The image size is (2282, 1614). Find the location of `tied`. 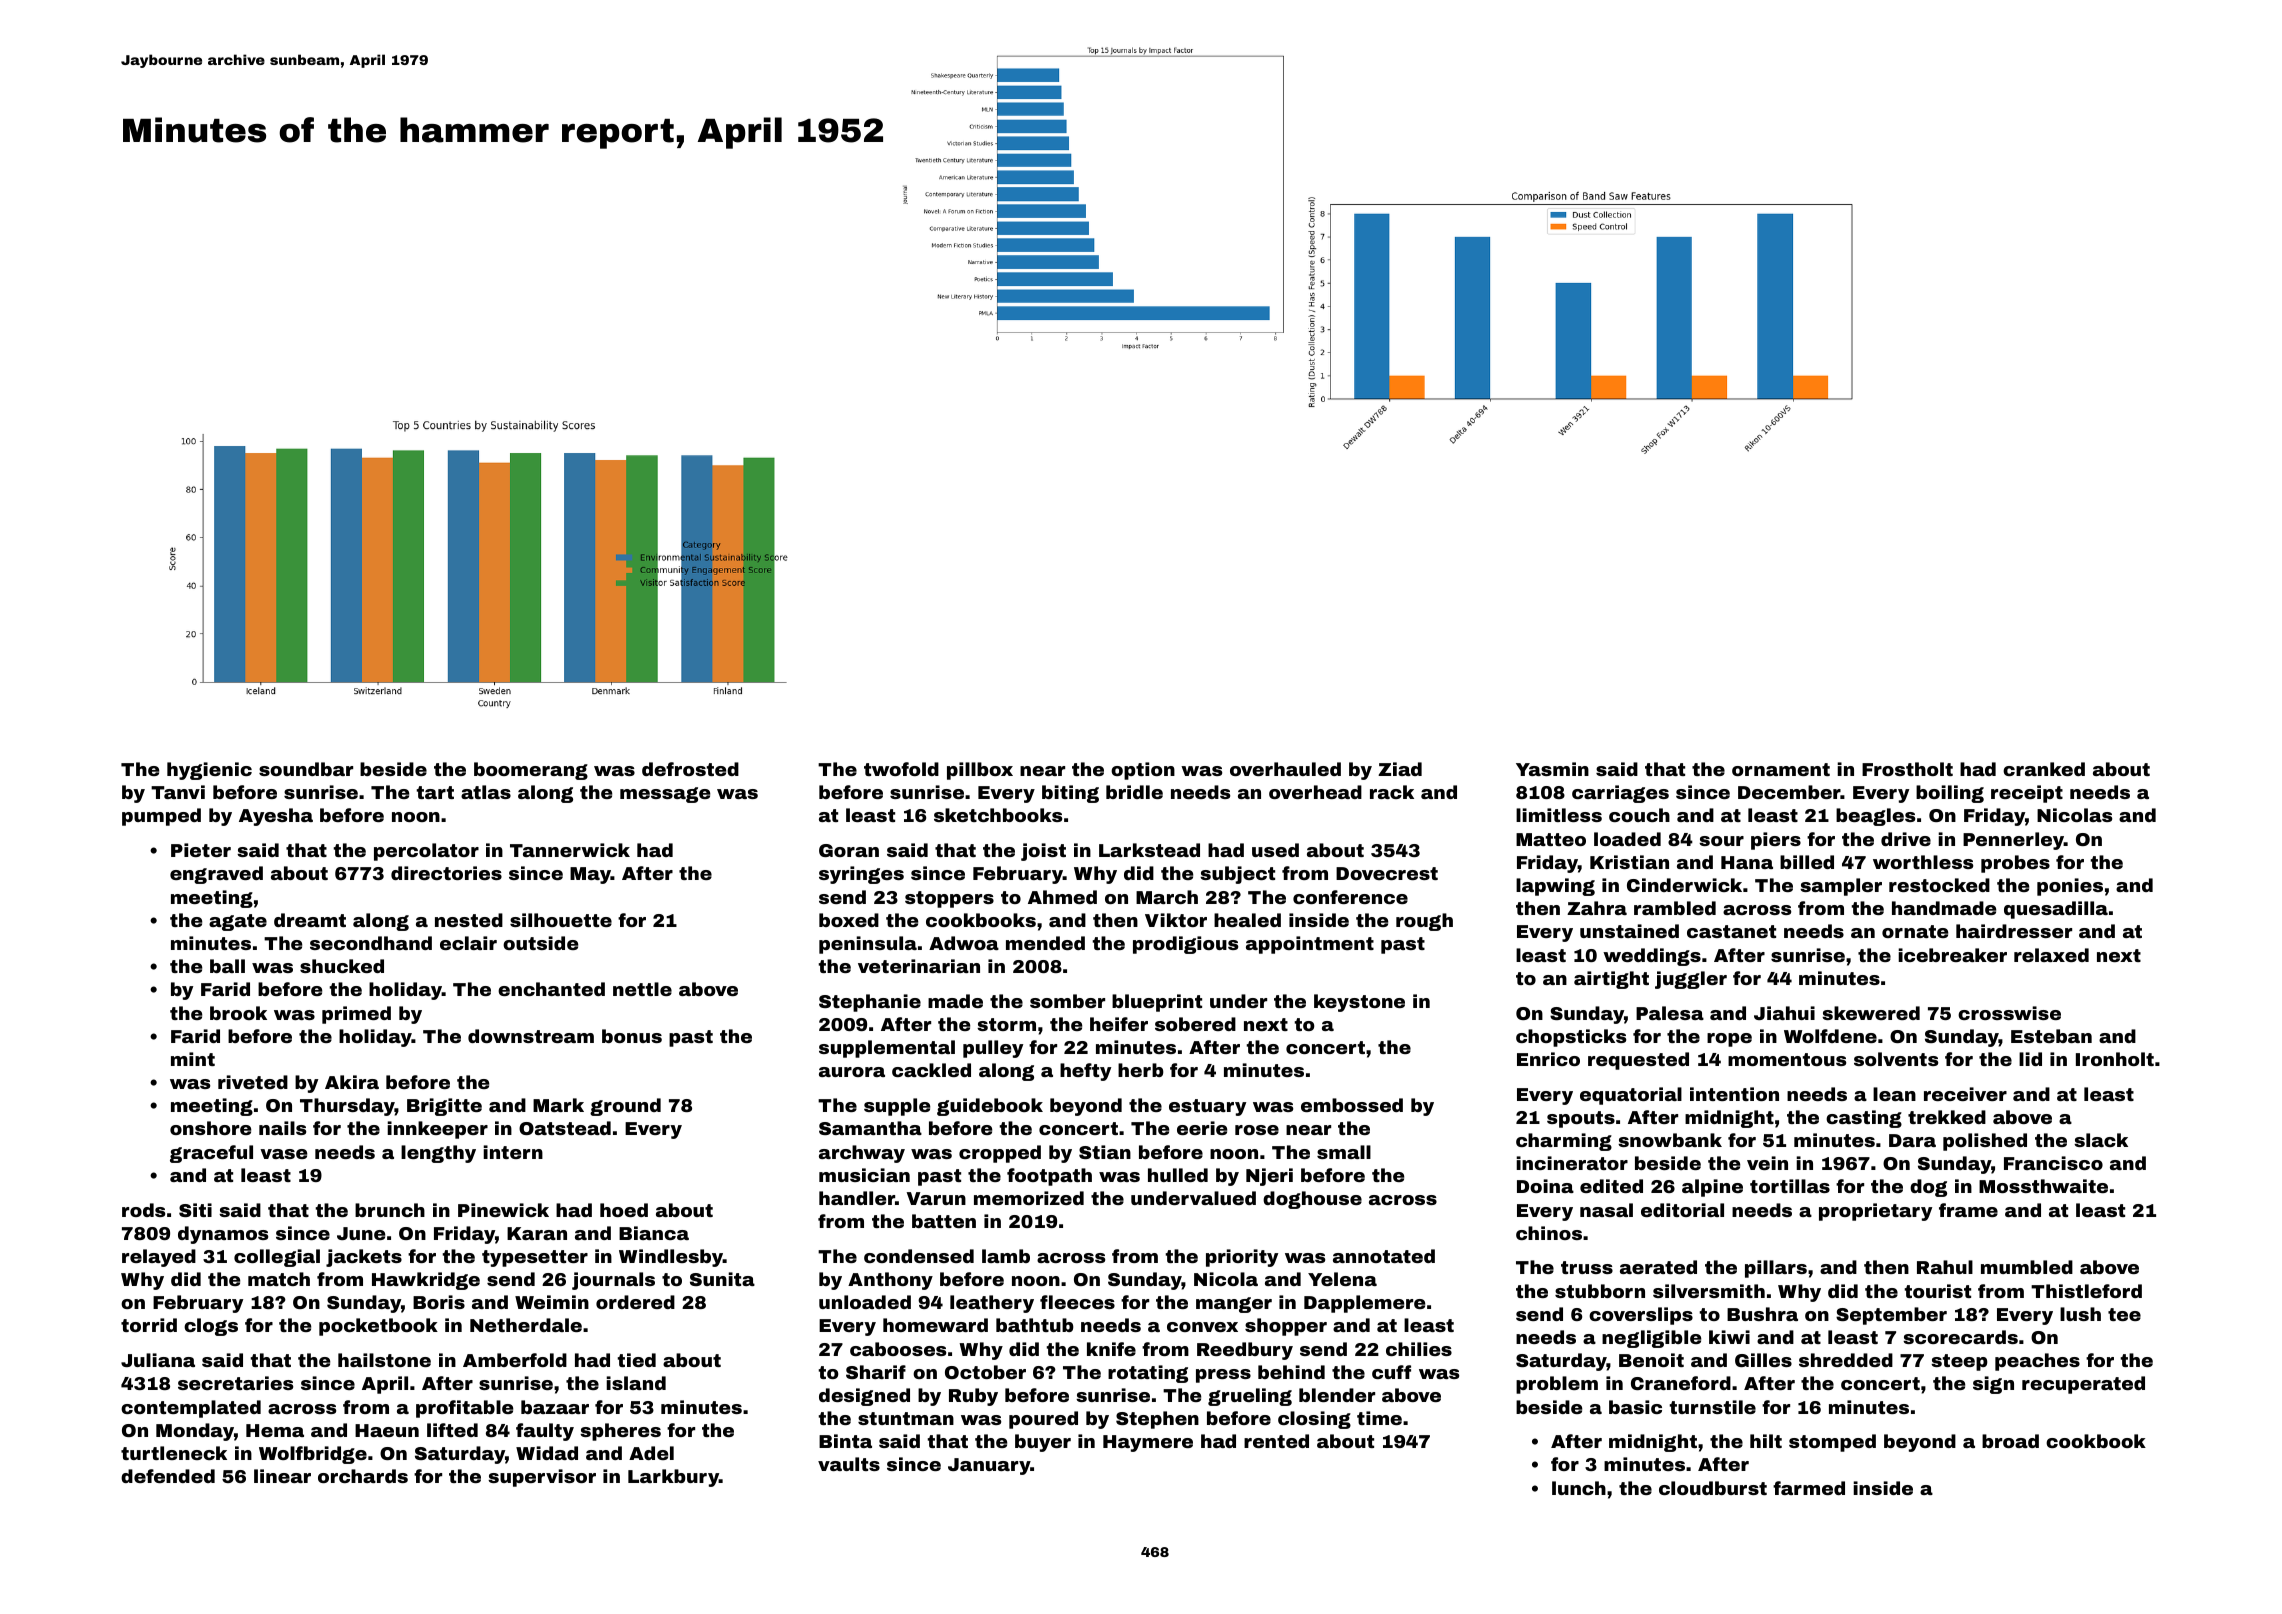

tied is located at coordinates (636, 1360).
